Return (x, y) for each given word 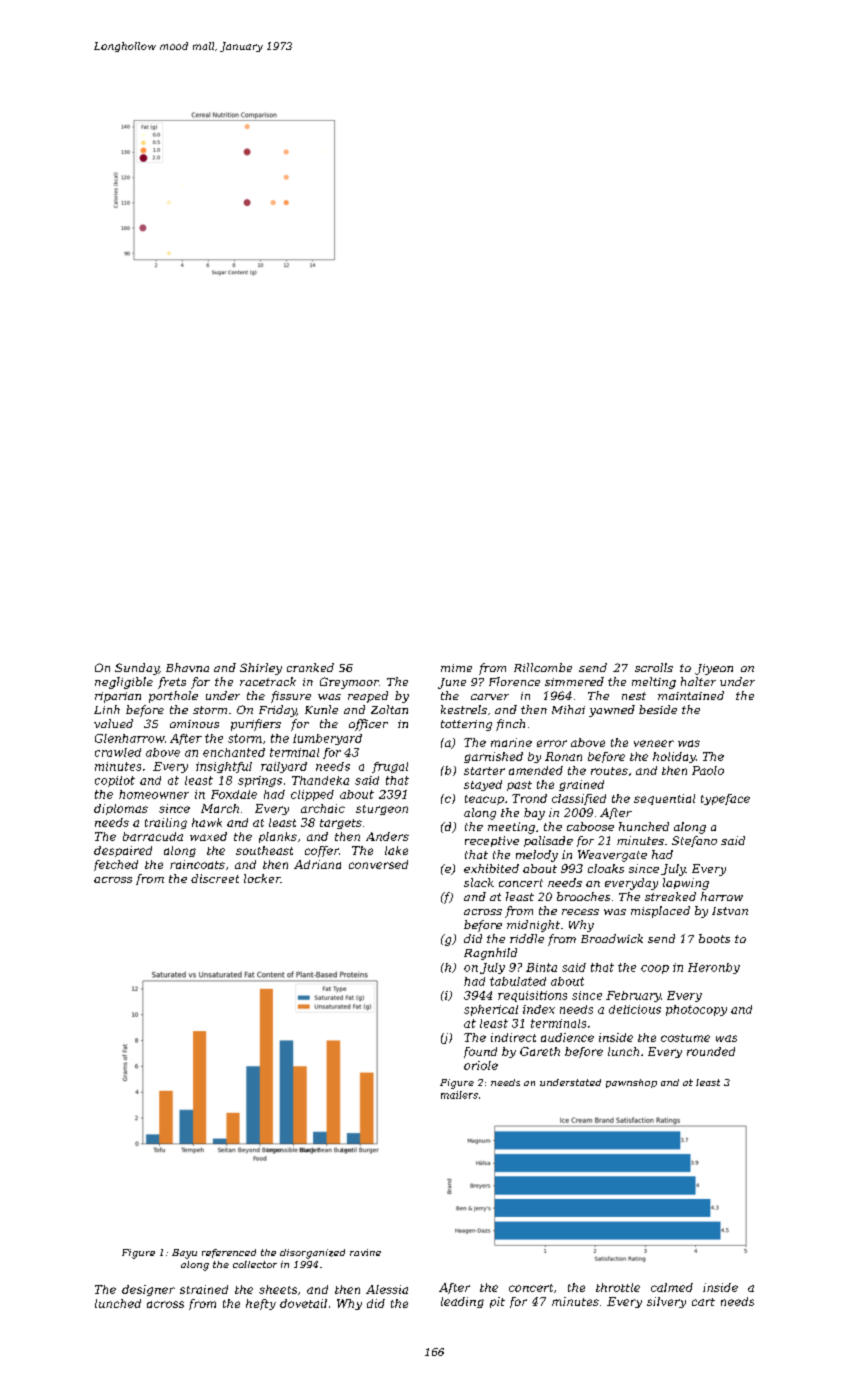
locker (262, 878)
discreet (215, 878)
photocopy (696, 1010)
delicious (635, 1009)
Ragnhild (490, 954)
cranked (310, 667)
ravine (365, 1252)
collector (255, 1264)
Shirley (261, 669)
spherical (491, 1010)
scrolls (654, 667)
